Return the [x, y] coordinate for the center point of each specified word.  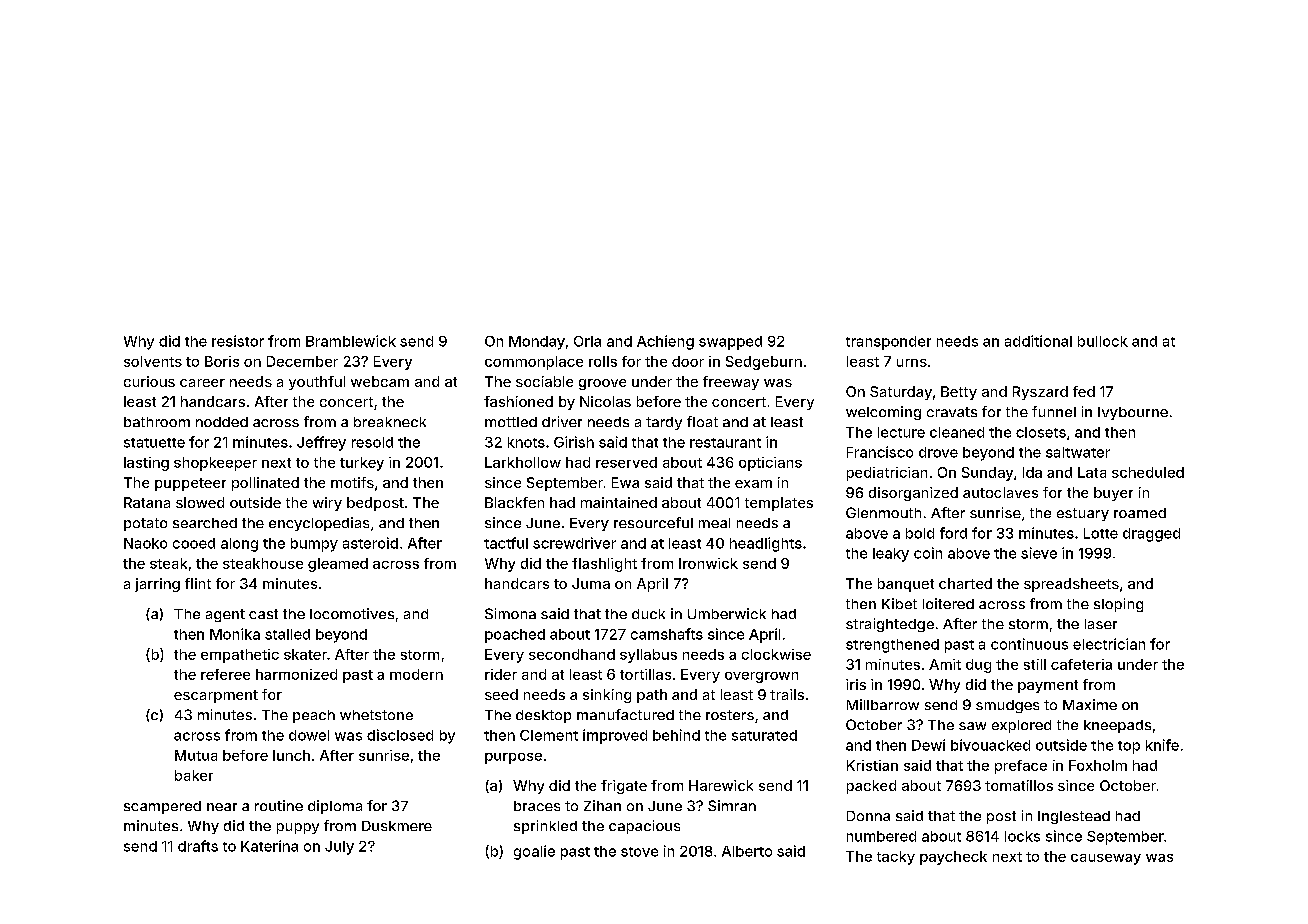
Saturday [901, 393]
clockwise [776, 654]
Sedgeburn [764, 363]
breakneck [390, 422]
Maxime [1090, 704]
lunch [291, 755]
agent [225, 615]
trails [787, 694]
